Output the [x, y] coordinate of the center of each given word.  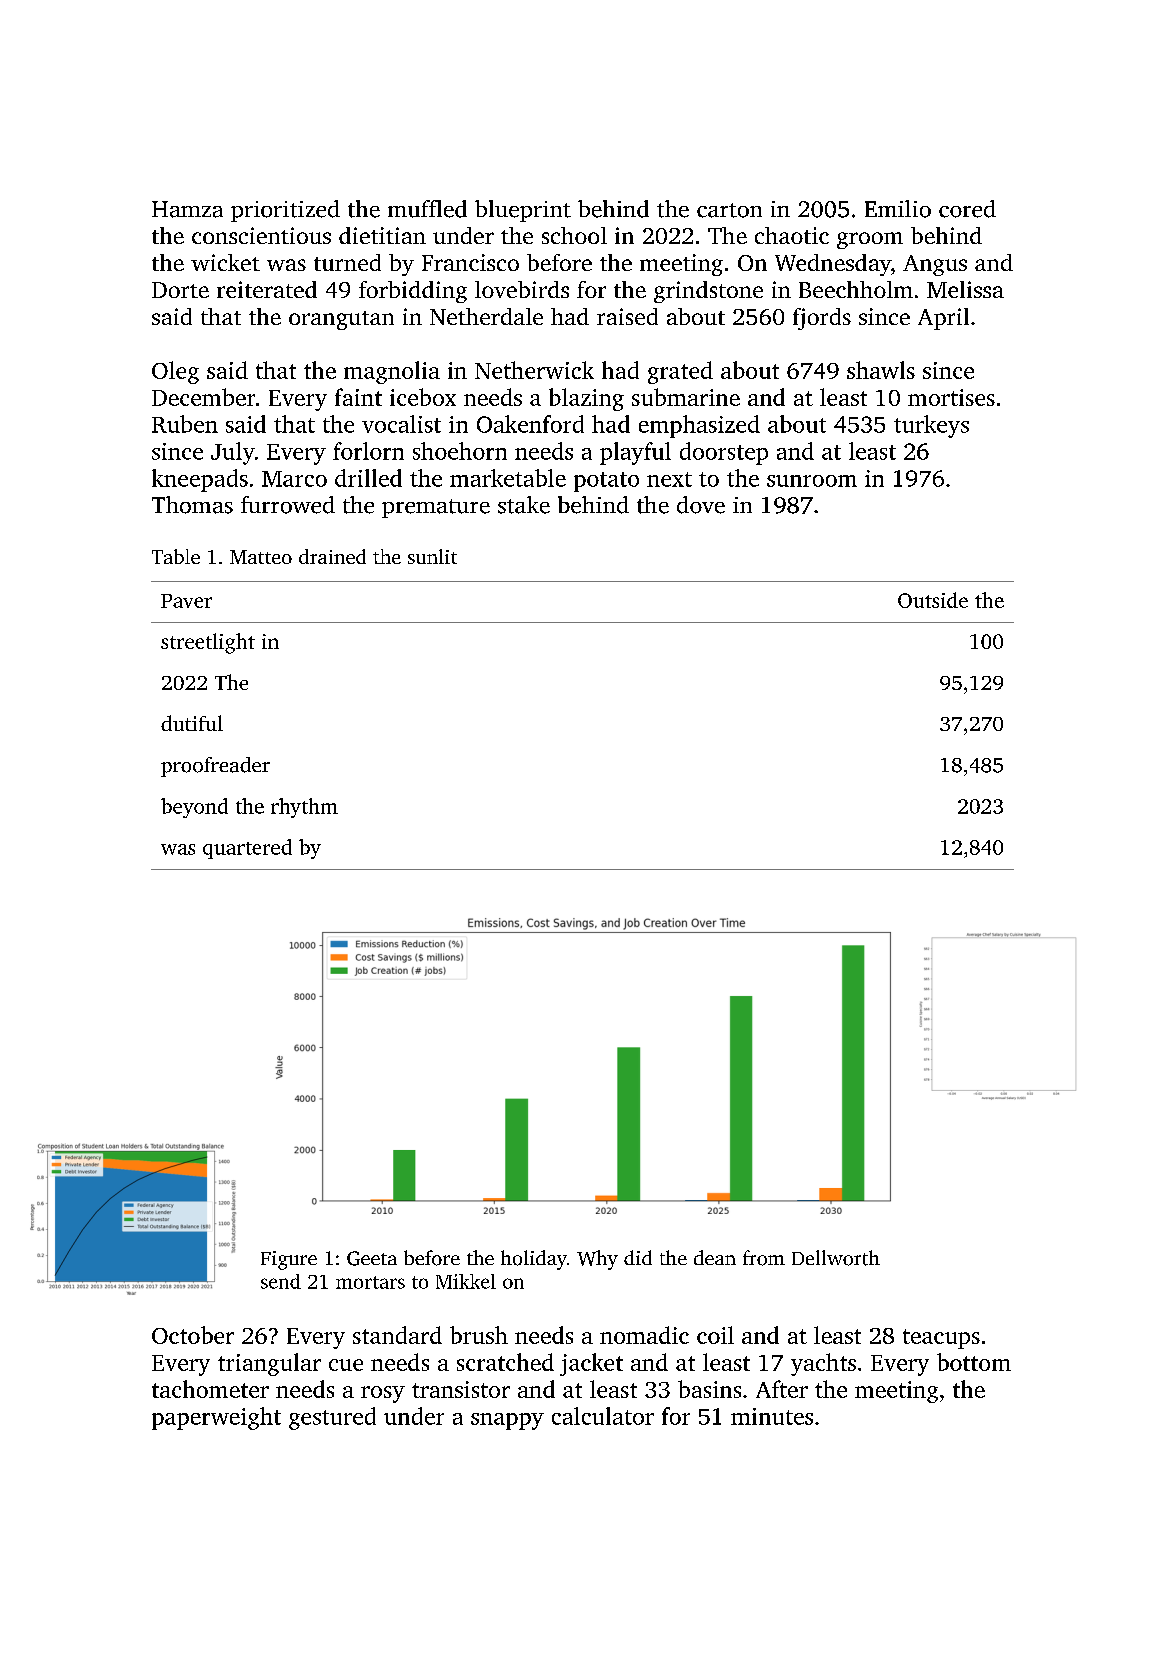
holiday [534, 1260]
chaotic [792, 235]
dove [701, 505]
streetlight [208, 643]
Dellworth [836, 1258]
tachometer [210, 1389]
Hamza [187, 209]
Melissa [965, 289]
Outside [933, 600]
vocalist [401, 424]
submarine [686, 397]
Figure [289, 1260]
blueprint [523, 211]
